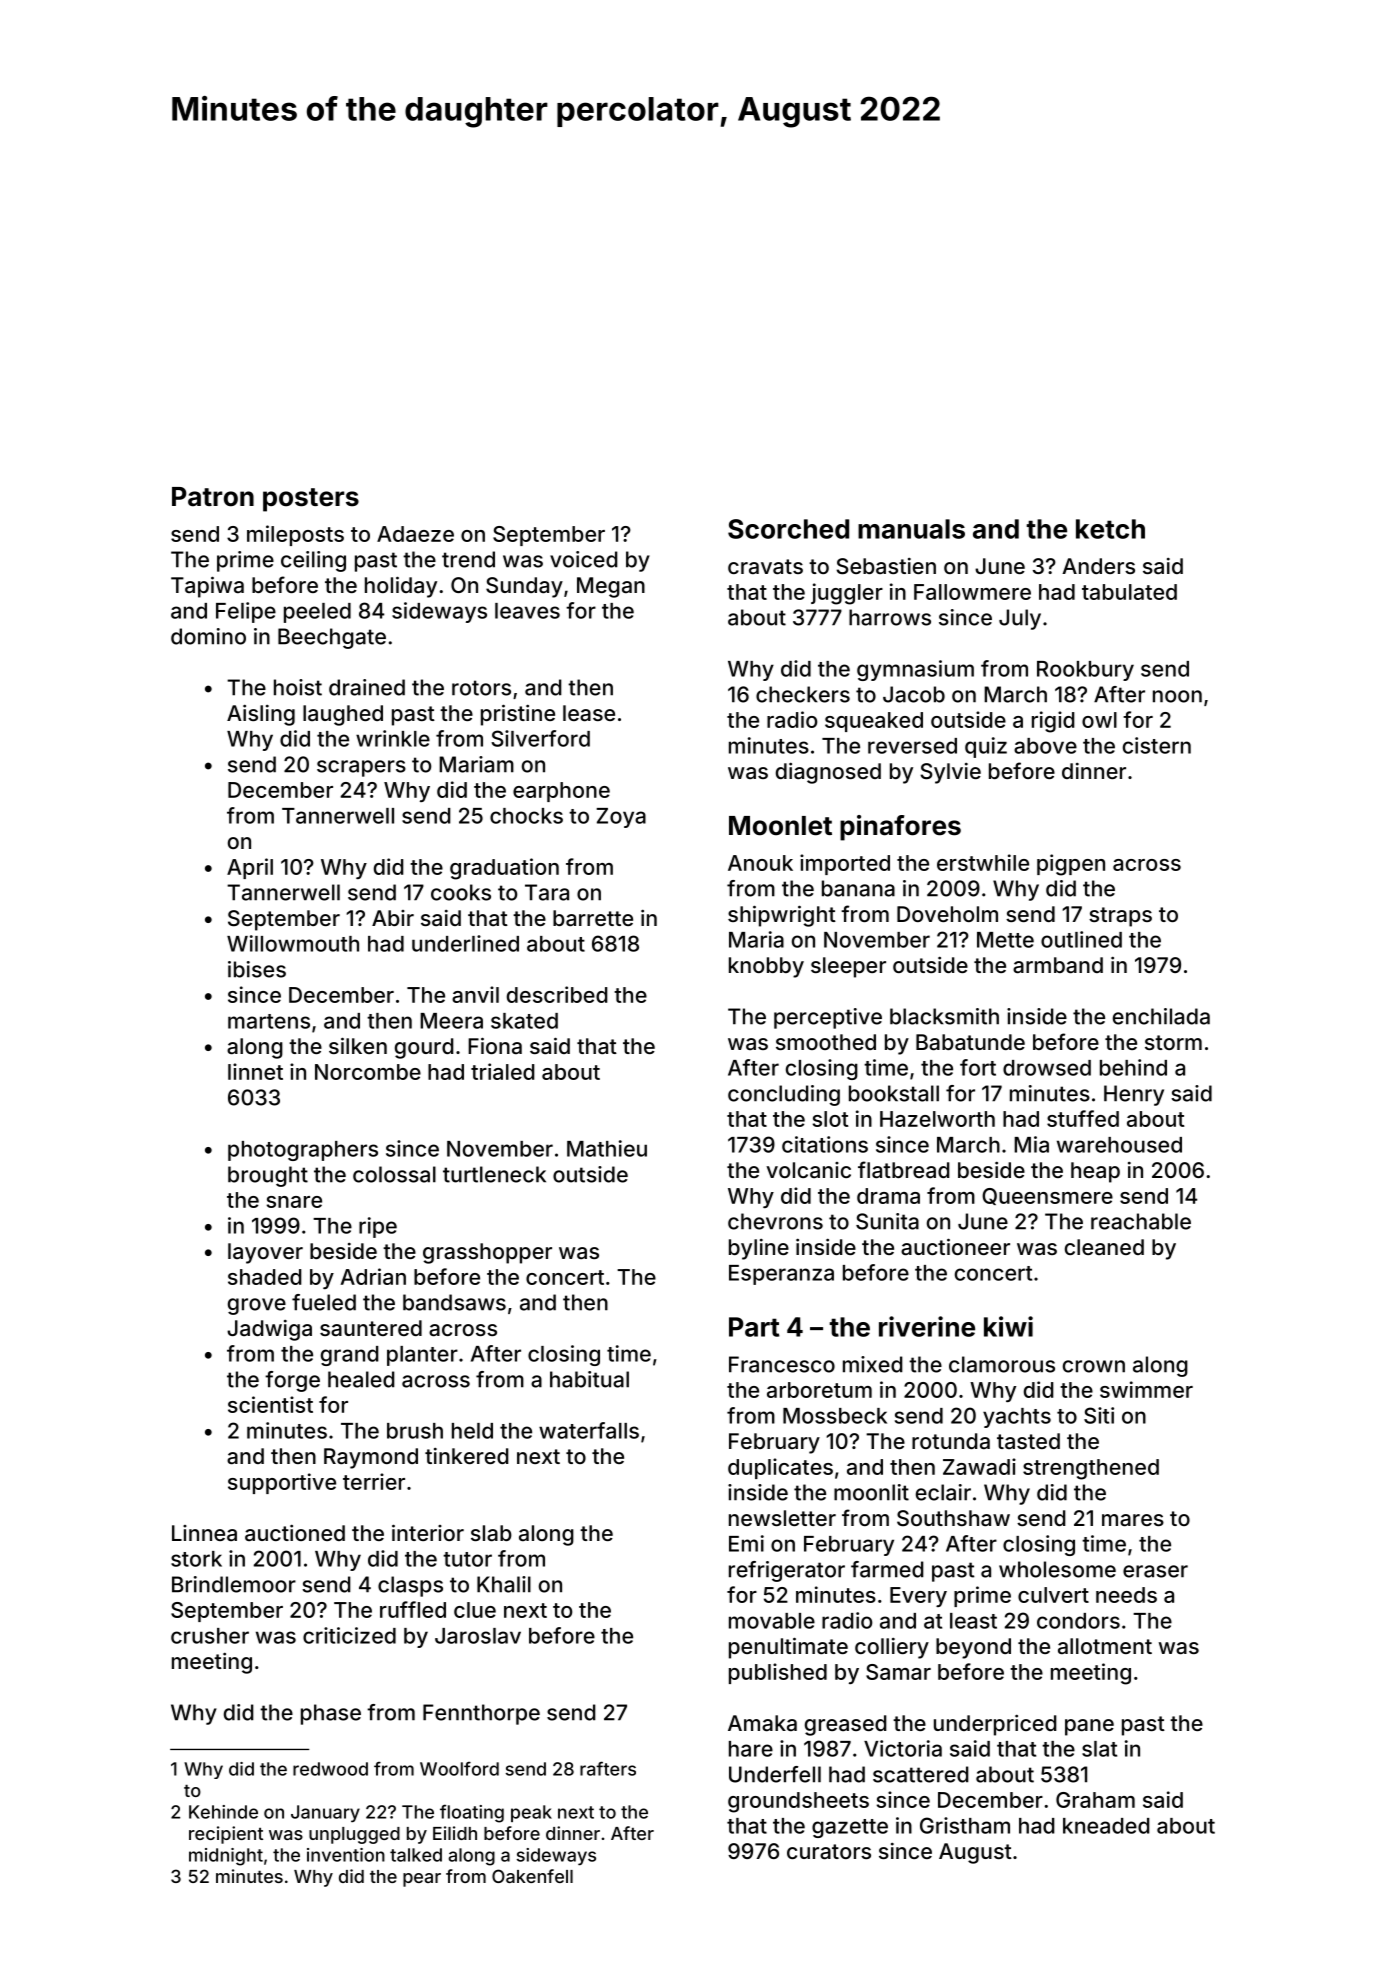  What do you see at coordinates (226, 1857) in the image?
I see `midnight` at bounding box center [226, 1857].
